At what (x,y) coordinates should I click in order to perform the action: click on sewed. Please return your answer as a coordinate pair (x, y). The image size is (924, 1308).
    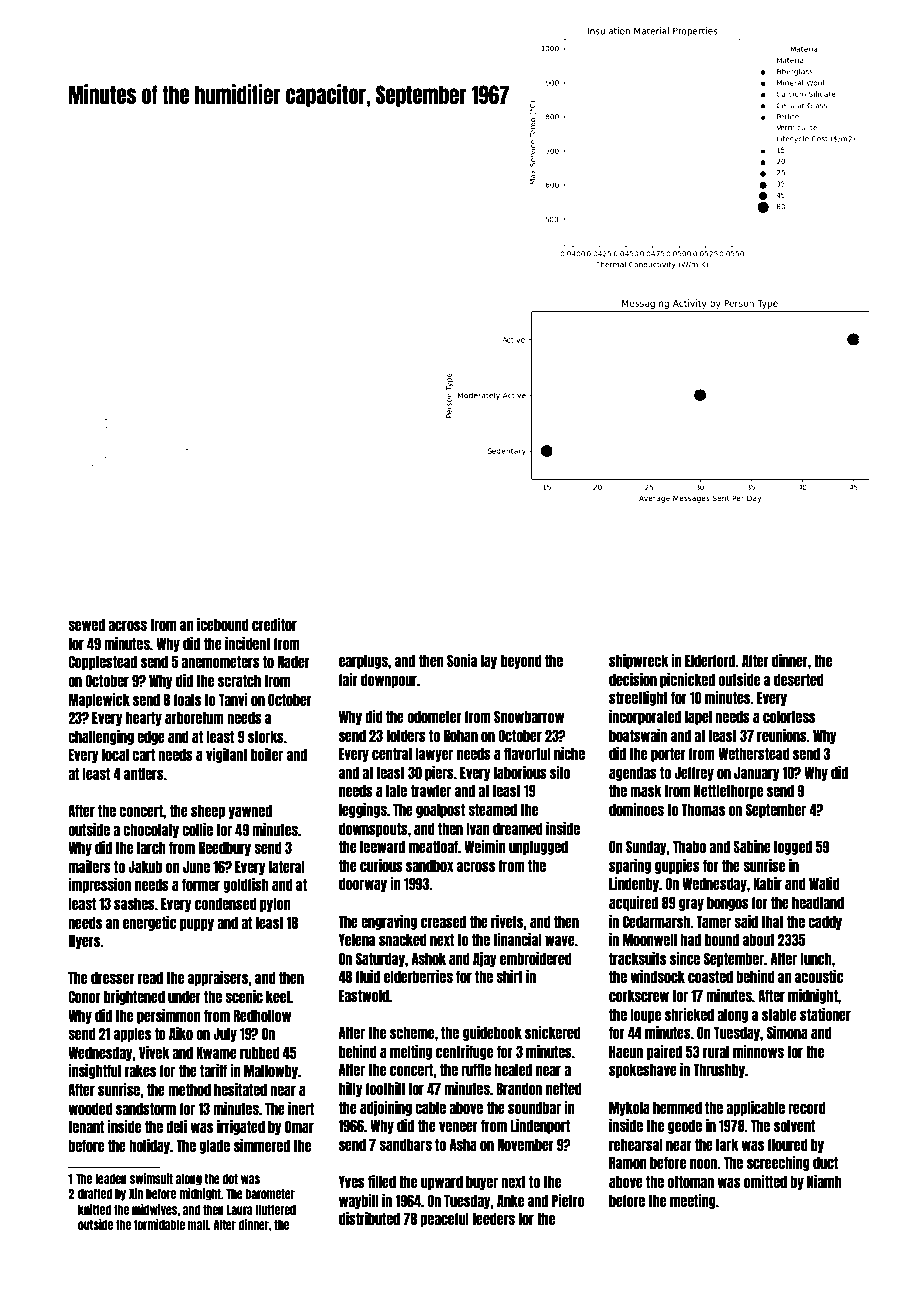
    Looking at the image, I should click on (86, 624).
